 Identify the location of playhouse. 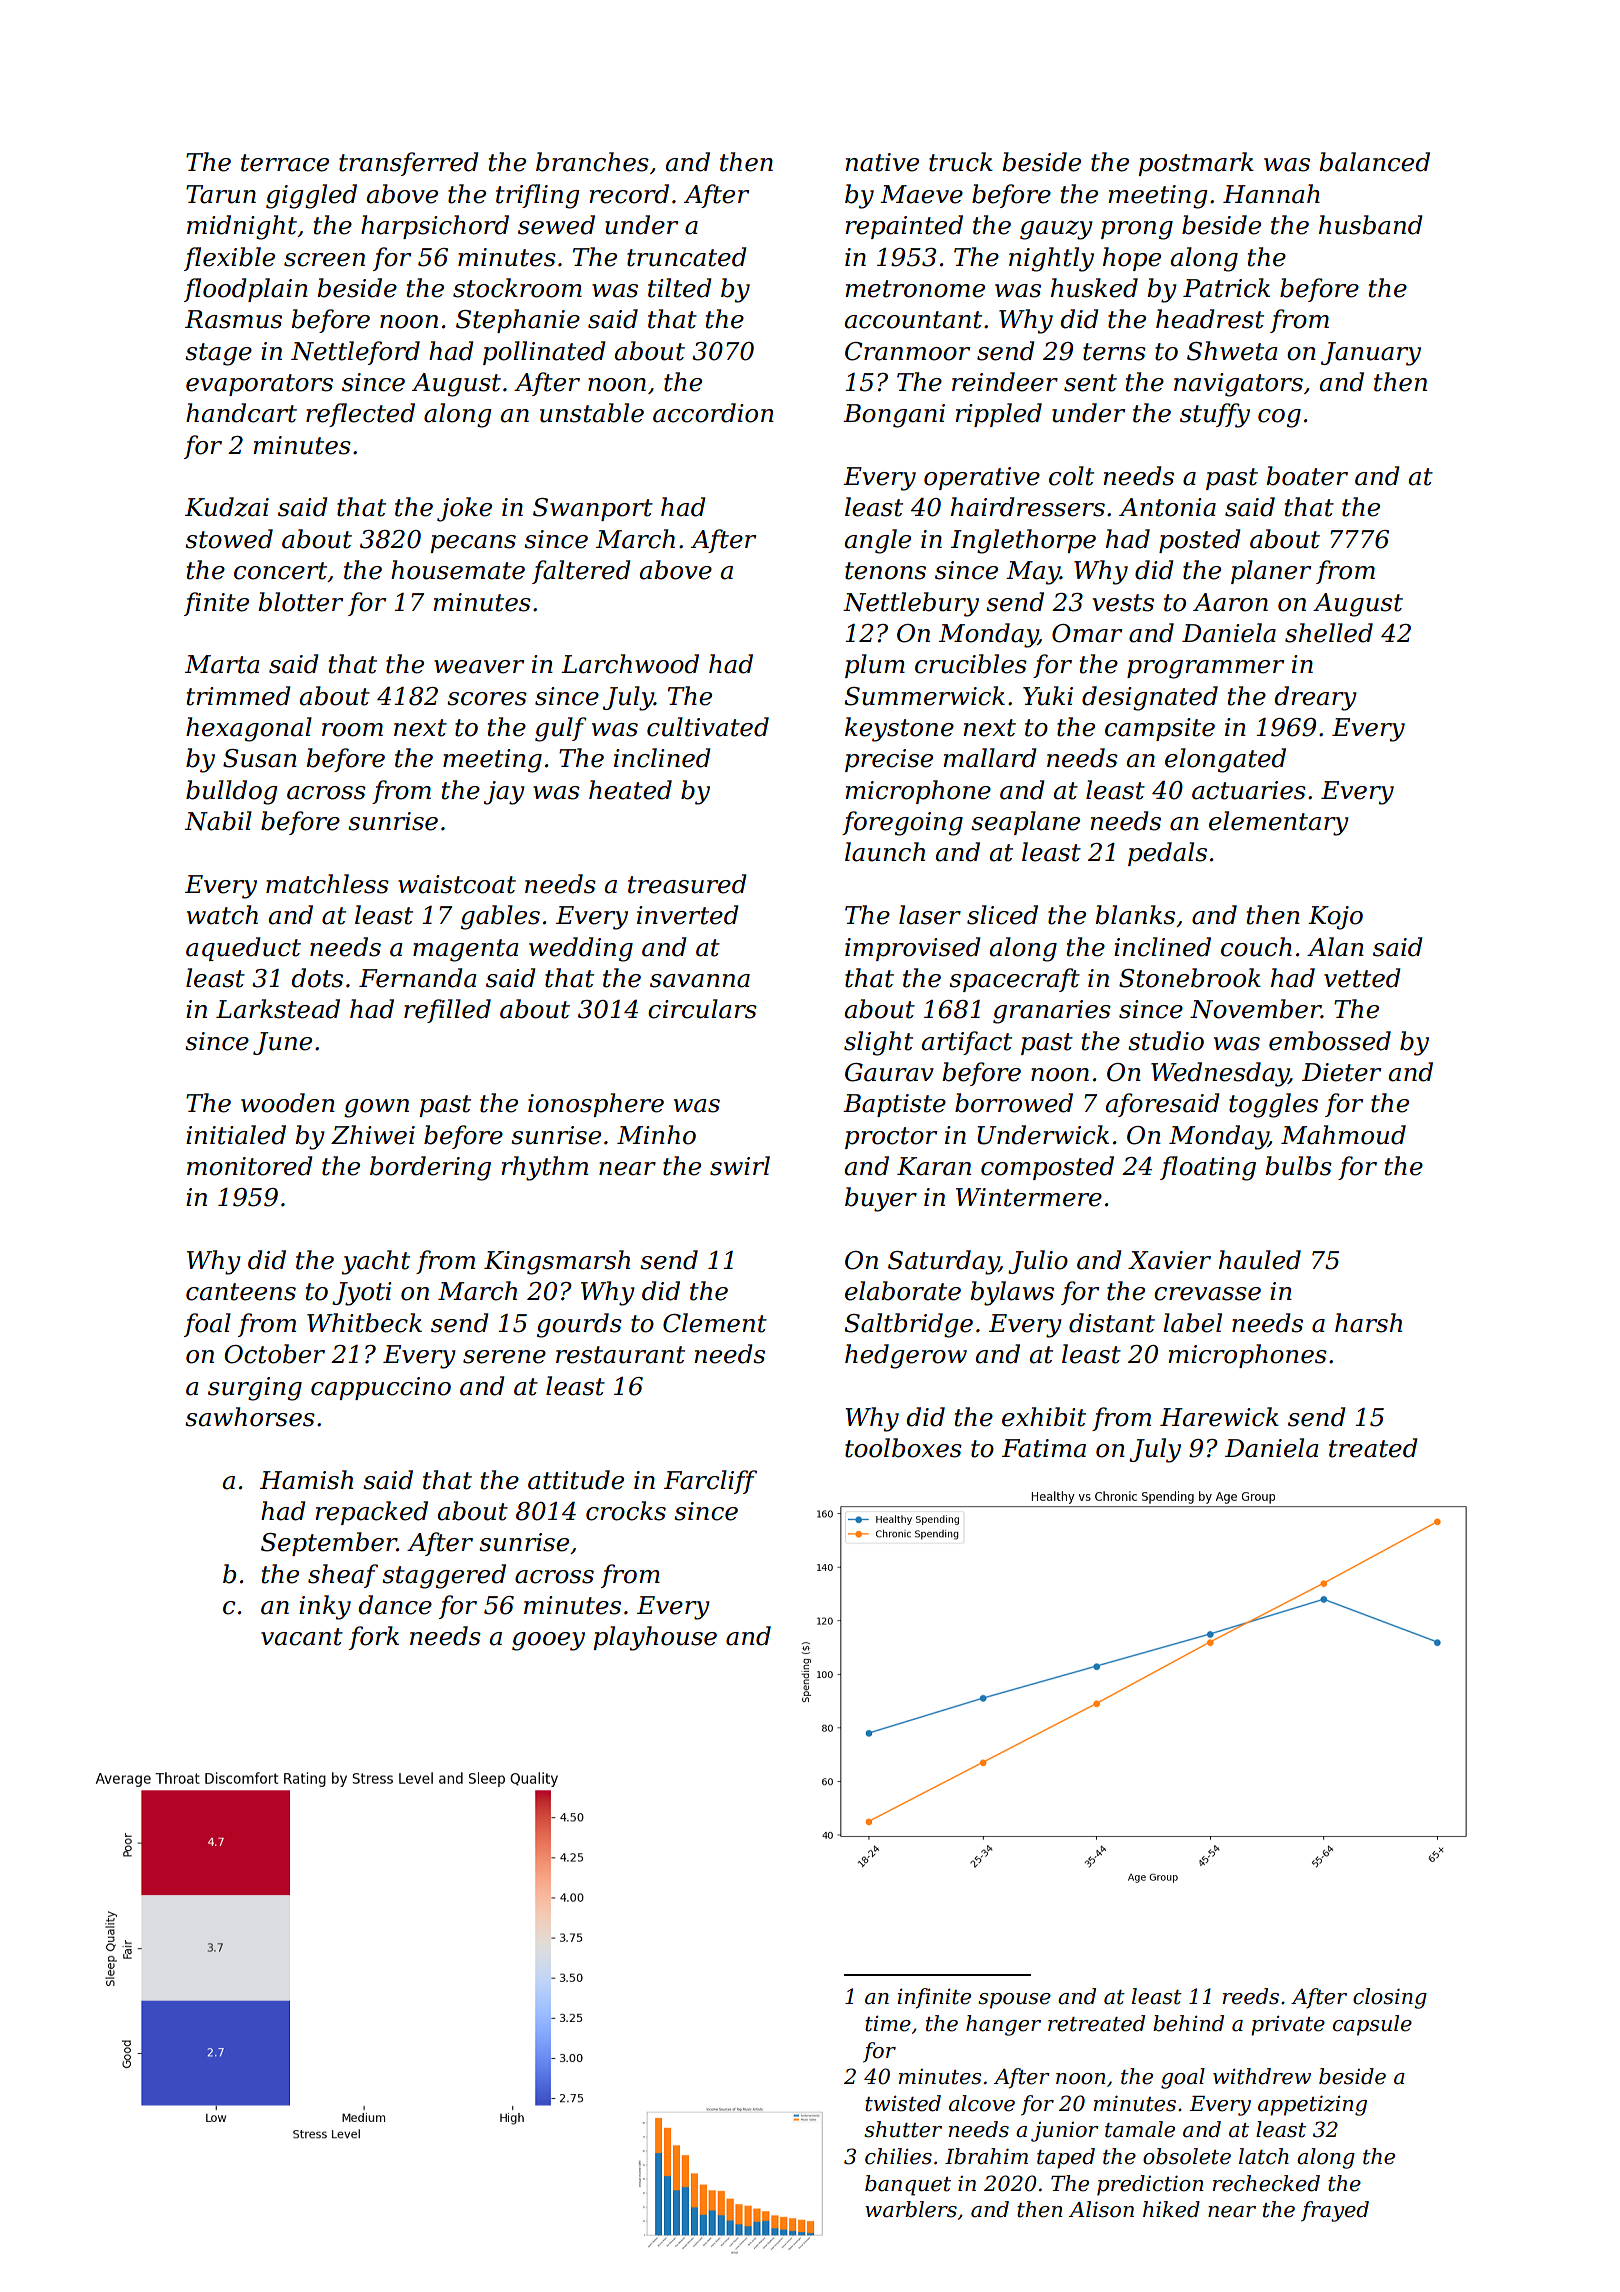
(655, 1638).
